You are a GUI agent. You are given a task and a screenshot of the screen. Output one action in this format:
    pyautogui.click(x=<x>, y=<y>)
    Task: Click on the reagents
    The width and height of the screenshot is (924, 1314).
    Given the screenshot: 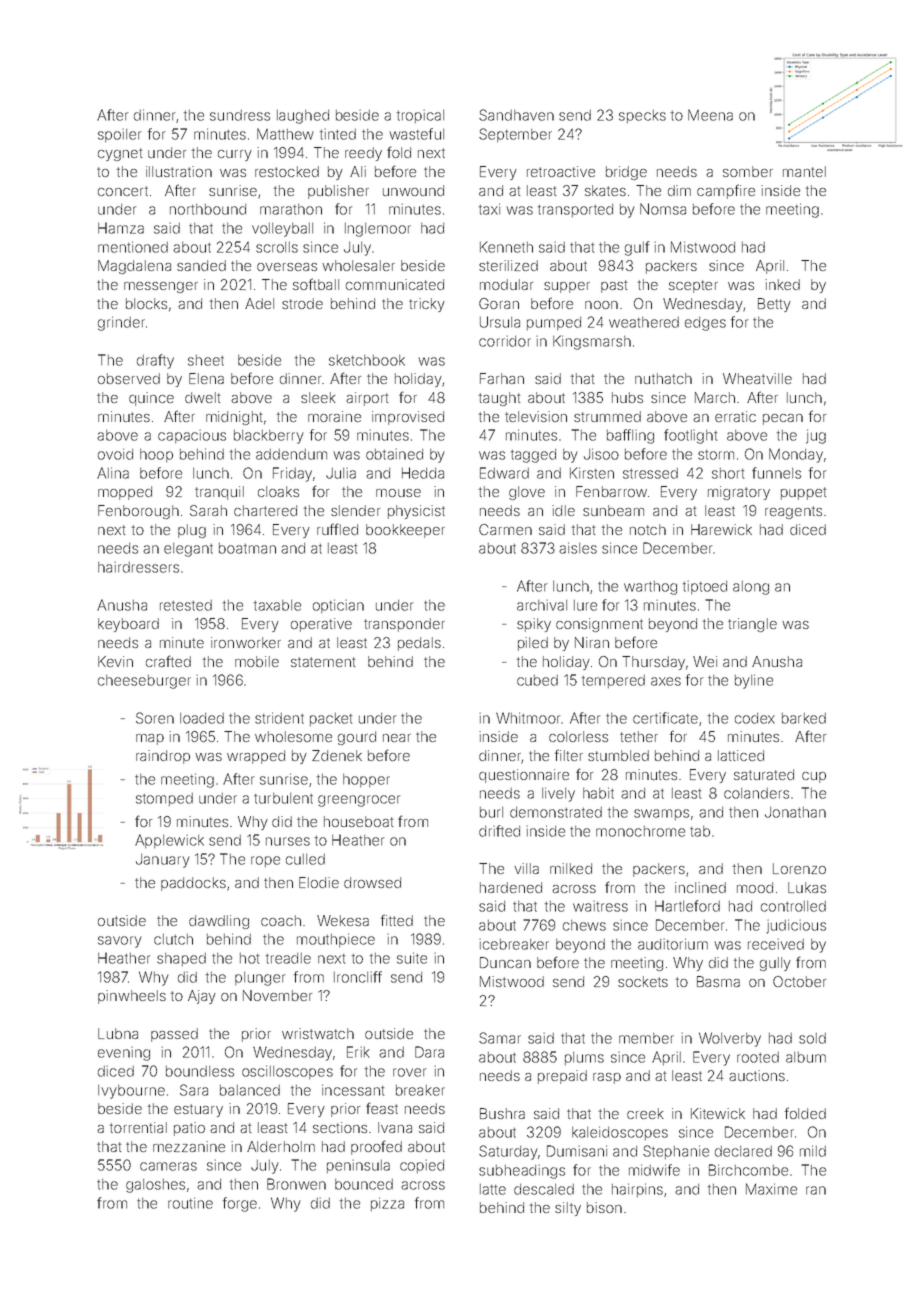 What is the action you would take?
    pyautogui.click(x=793, y=512)
